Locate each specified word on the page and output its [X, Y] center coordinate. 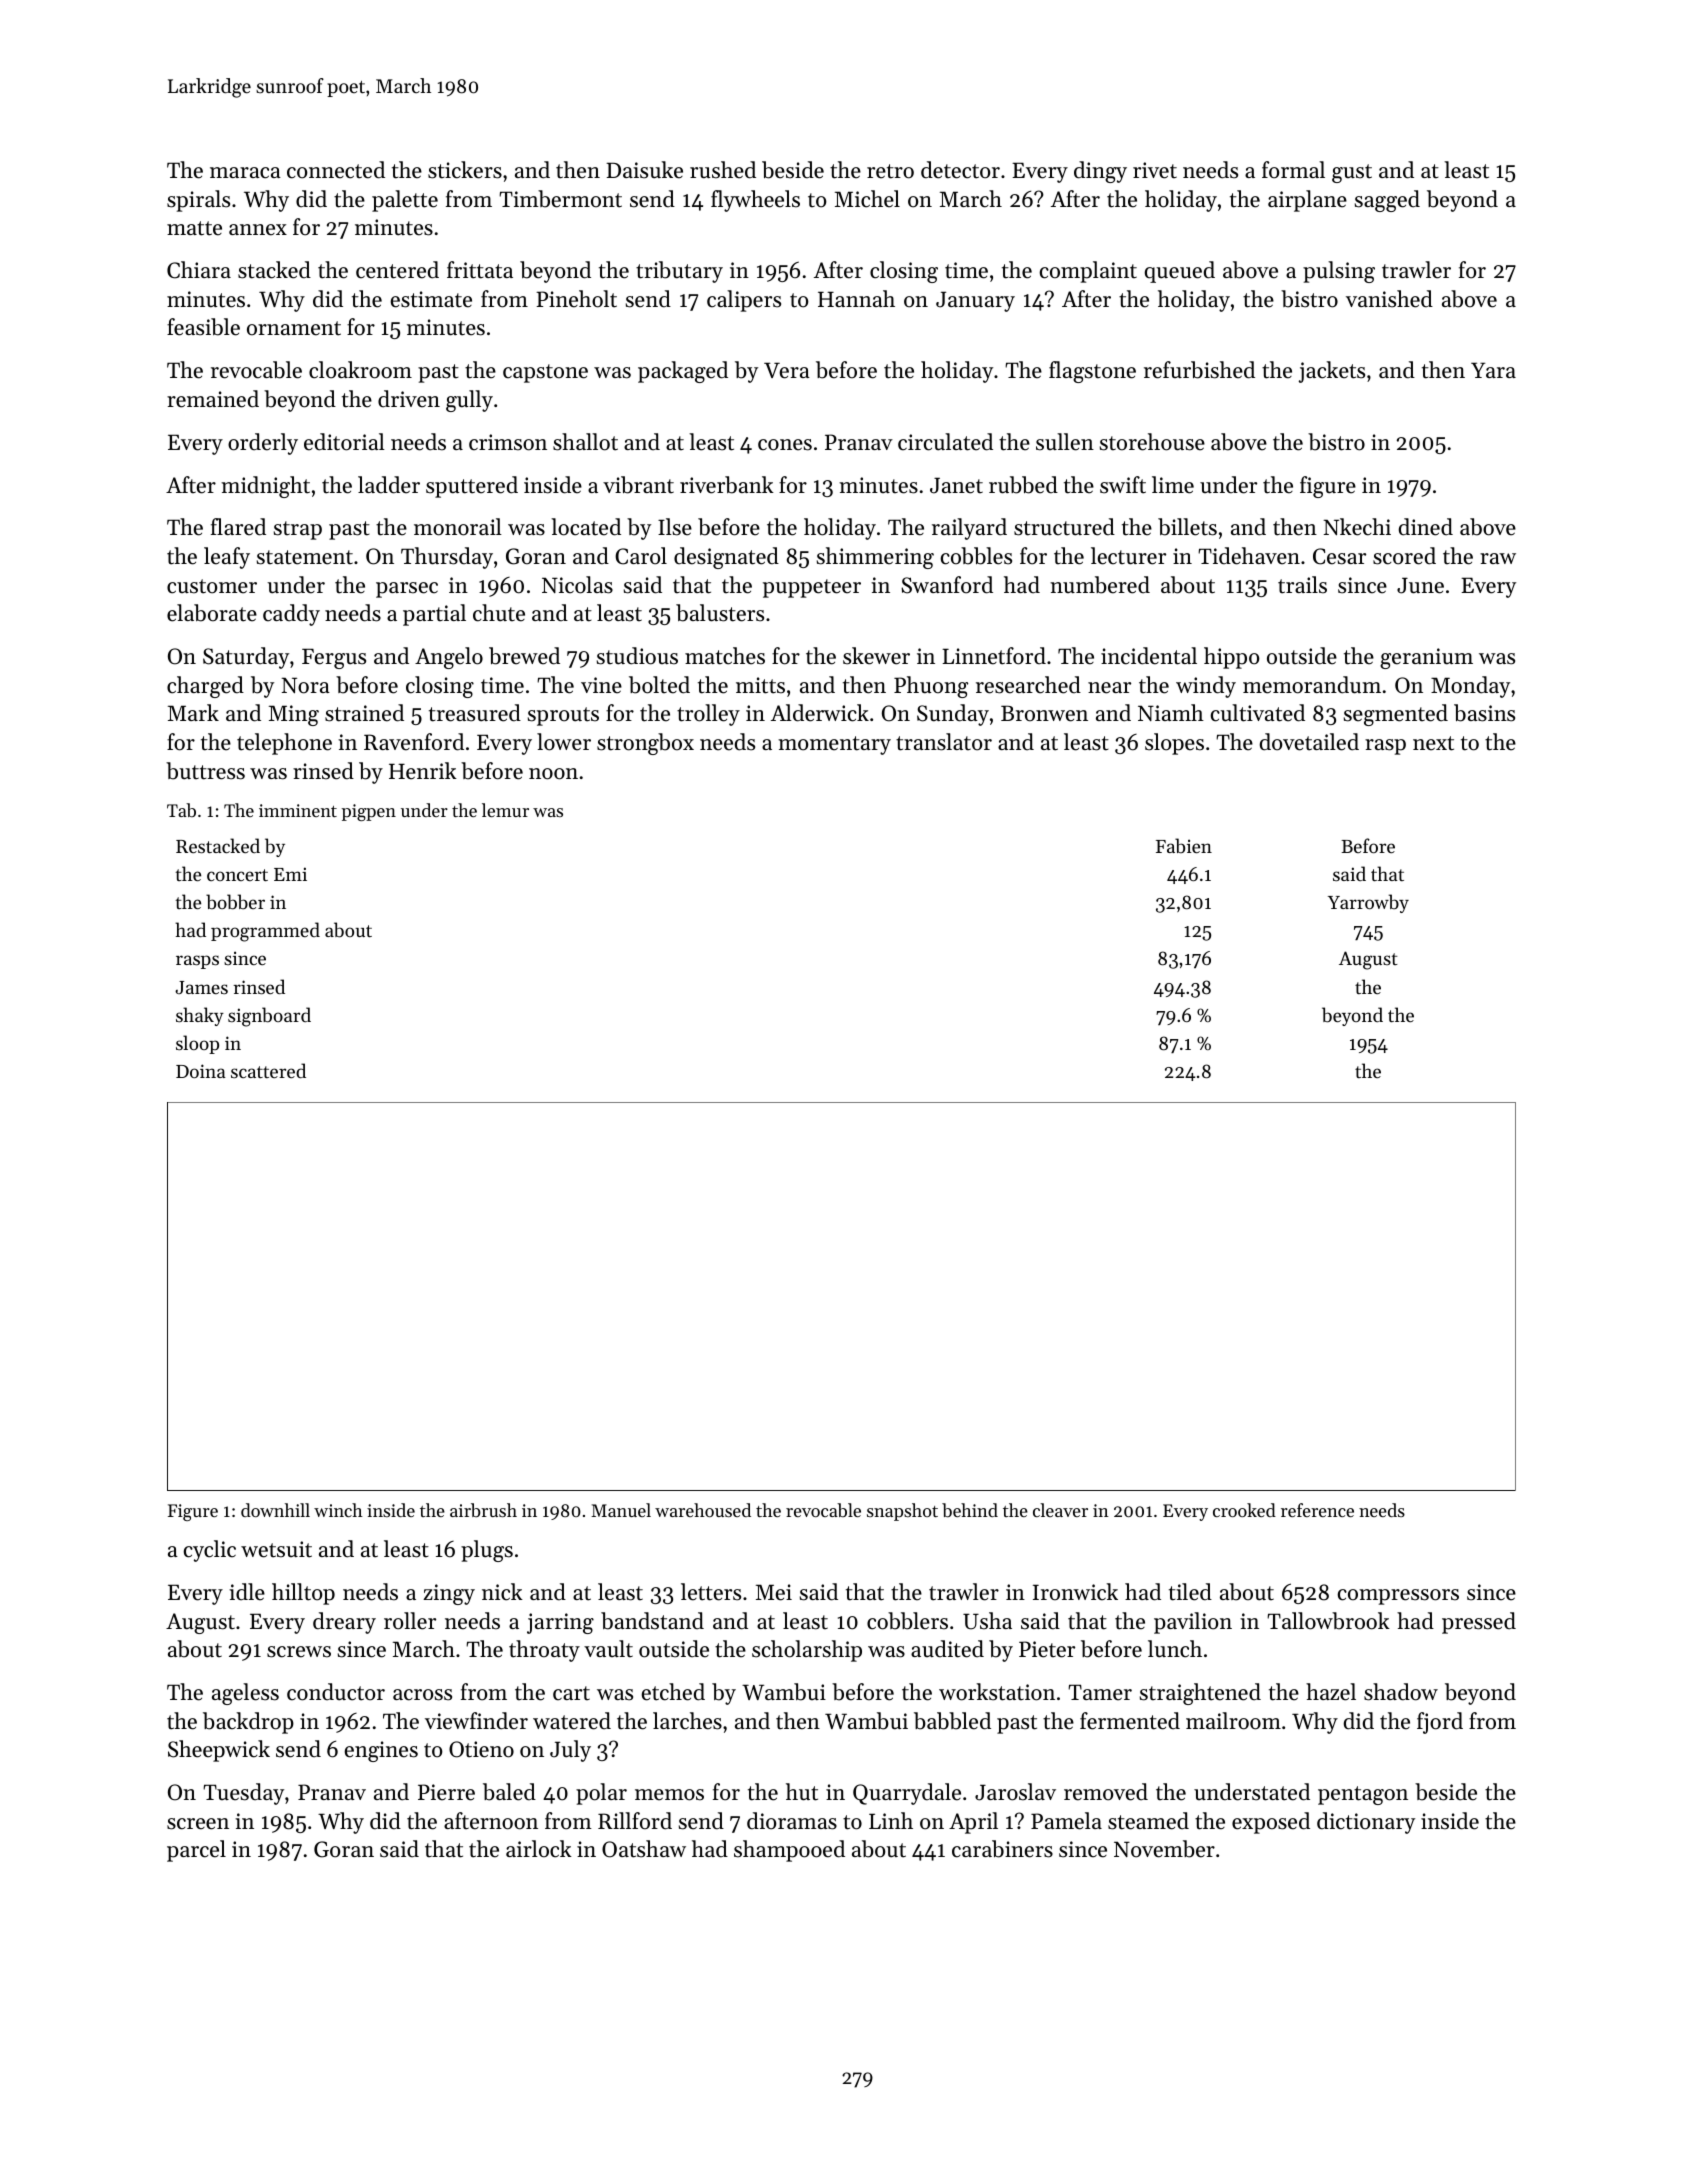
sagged [1387, 201]
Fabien [1184, 845]
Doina [201, 1071]
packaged [683, 372]
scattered [268, 1070]
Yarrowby [1368, 903]
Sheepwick [219, 1751]
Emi [290, 874]
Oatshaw [644, 1849]
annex [258, 230]
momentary [834, 745]
